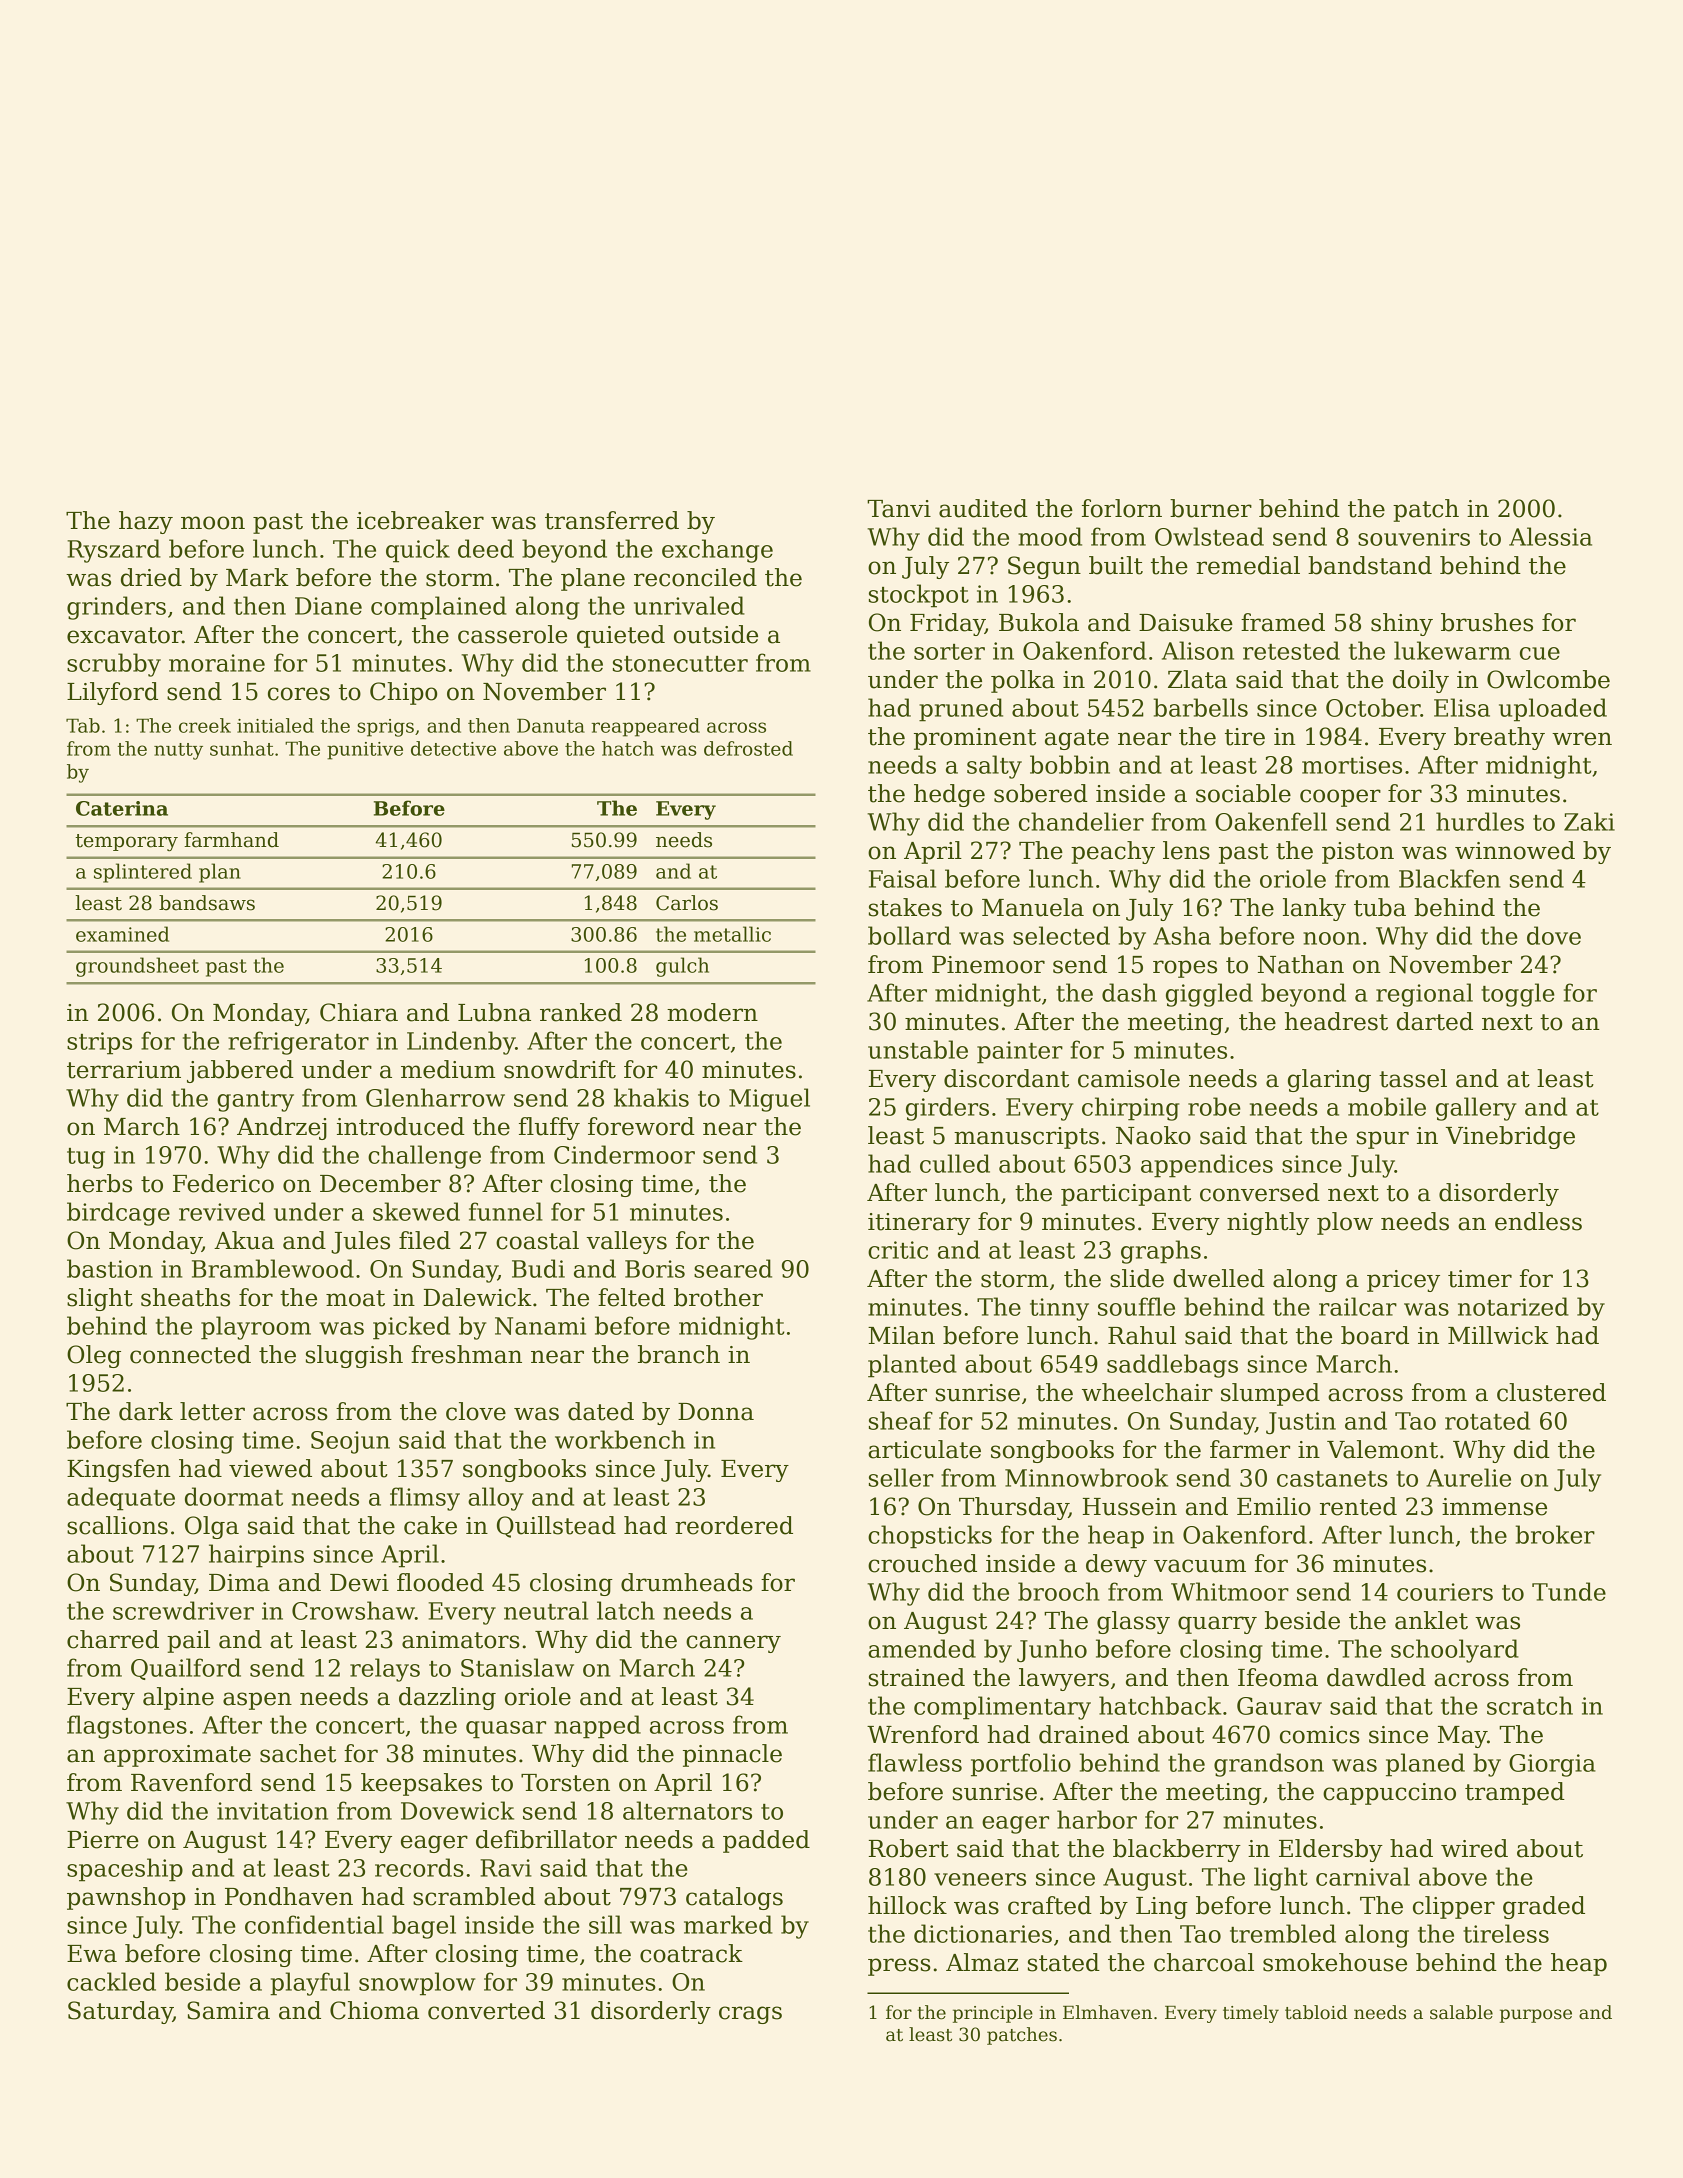  Describe the element at coordinates (228, 2010) in the document. I see `Samira` at that location.
